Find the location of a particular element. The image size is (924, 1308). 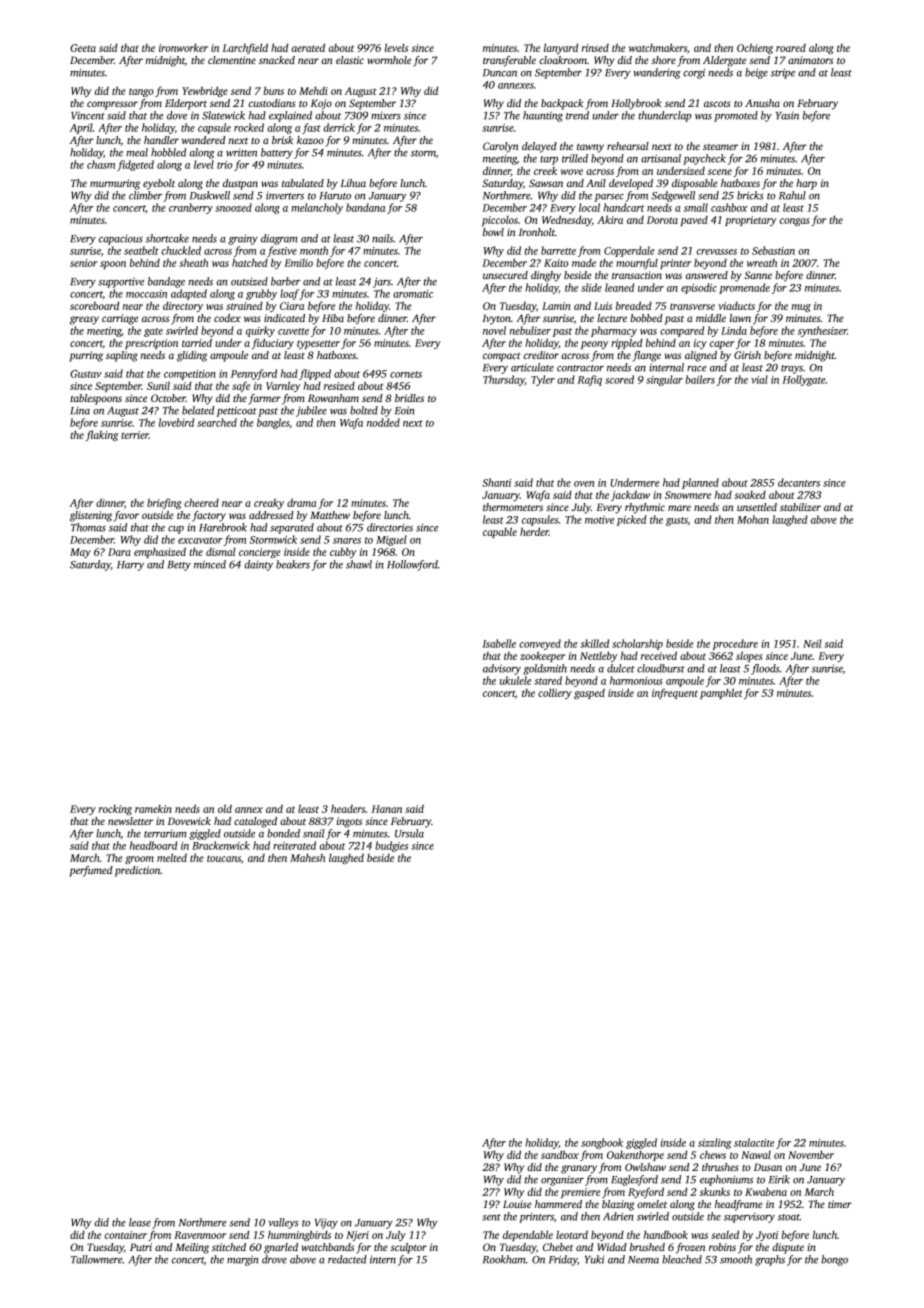

May is located at coordinates (80, 553).
